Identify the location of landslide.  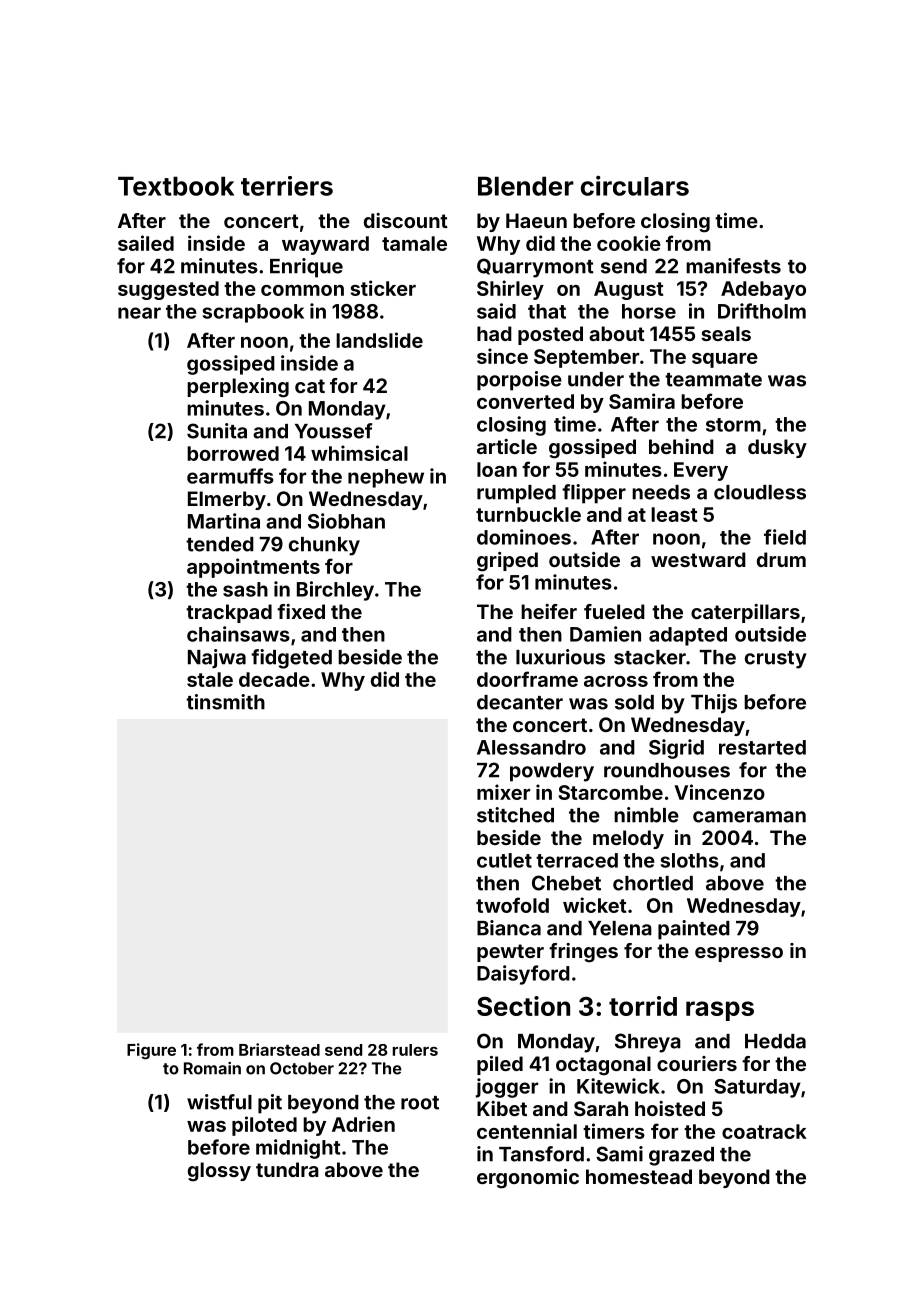
(379, 340).
